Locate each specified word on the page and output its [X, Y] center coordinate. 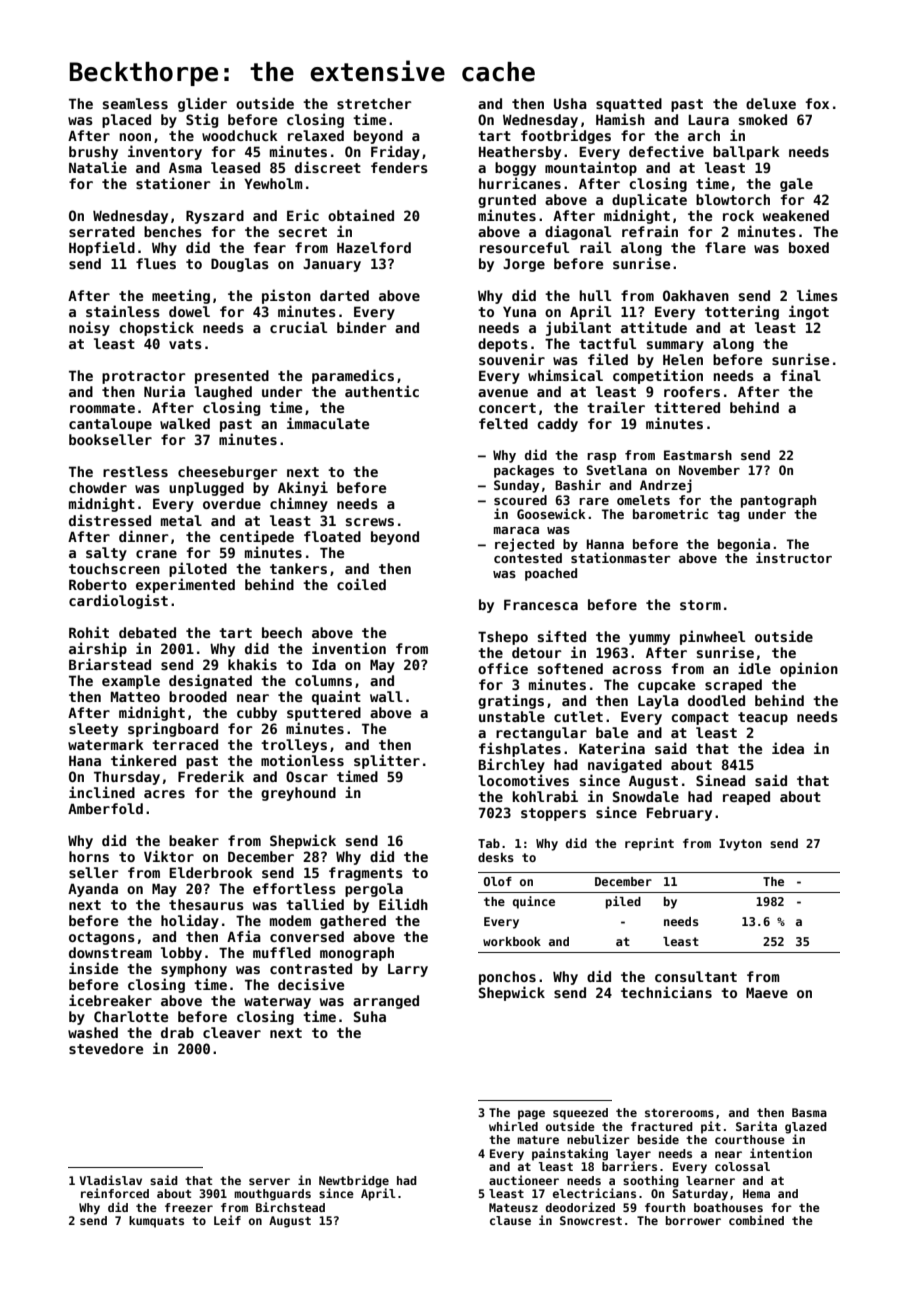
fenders [399, 167]
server [269, 1181]
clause [510, 1220]
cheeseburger [228, 473]
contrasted [311, 968]
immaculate [328, 423]
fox [817, 103]
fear [270, 247]
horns [89, 856]
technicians [666, 992]
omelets [643, 500]
